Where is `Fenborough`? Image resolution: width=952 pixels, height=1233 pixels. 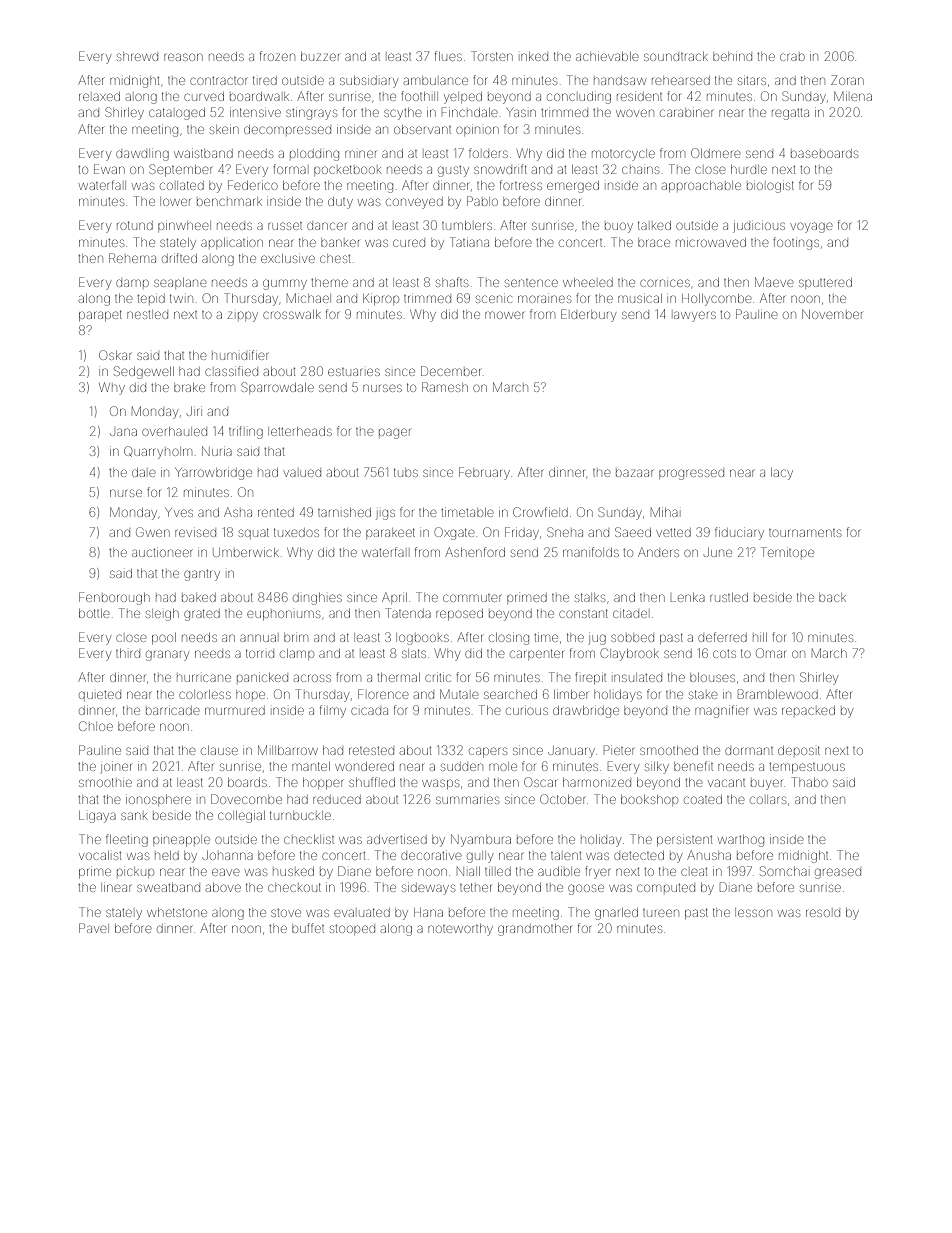 Fenborough is located at coordinates (114, 598).
